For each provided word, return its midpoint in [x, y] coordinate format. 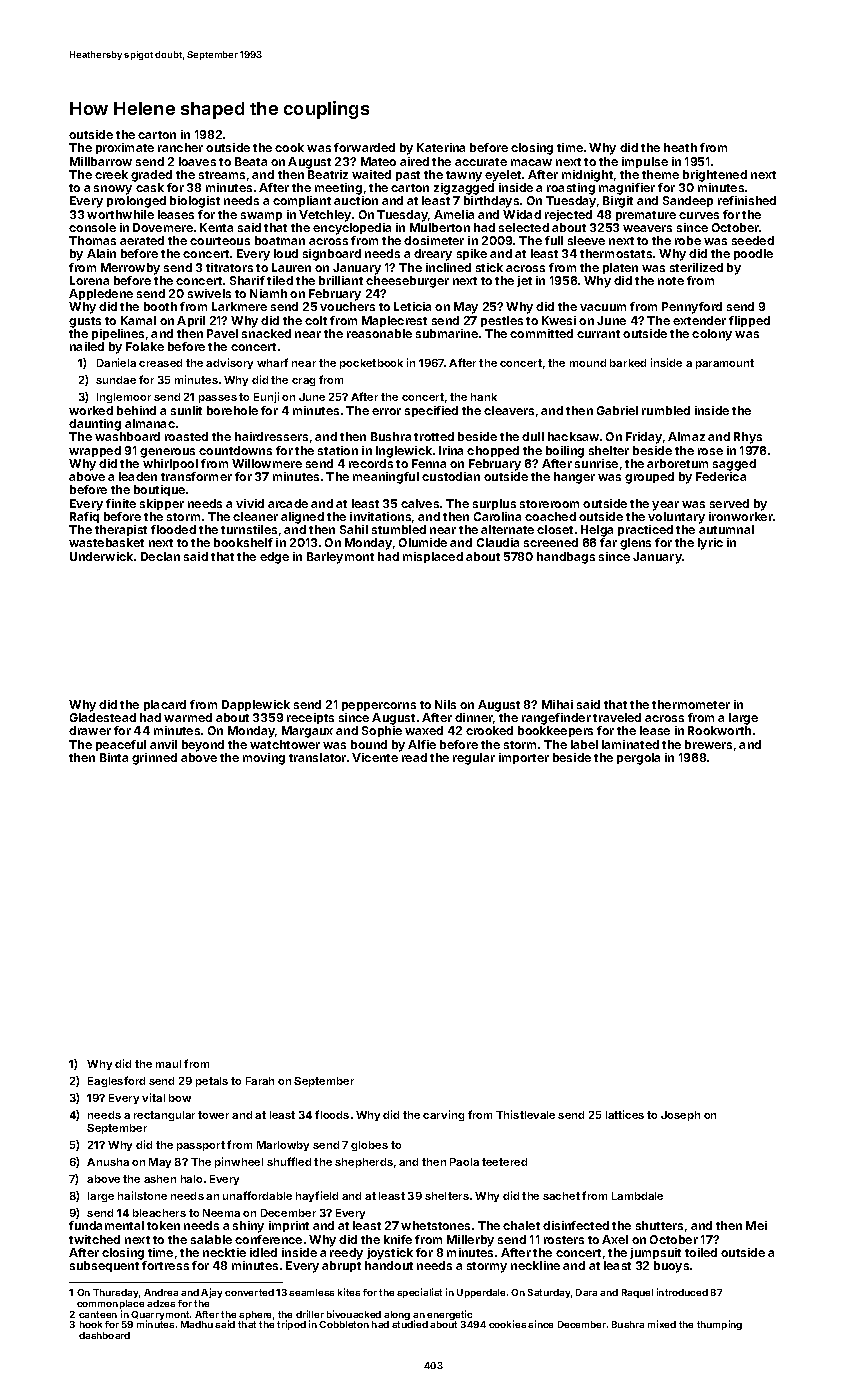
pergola [638, 759]
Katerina [441, 147]
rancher [180, 147]
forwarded [364, 147]
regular [474, 759]
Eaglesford [116, 1081]
